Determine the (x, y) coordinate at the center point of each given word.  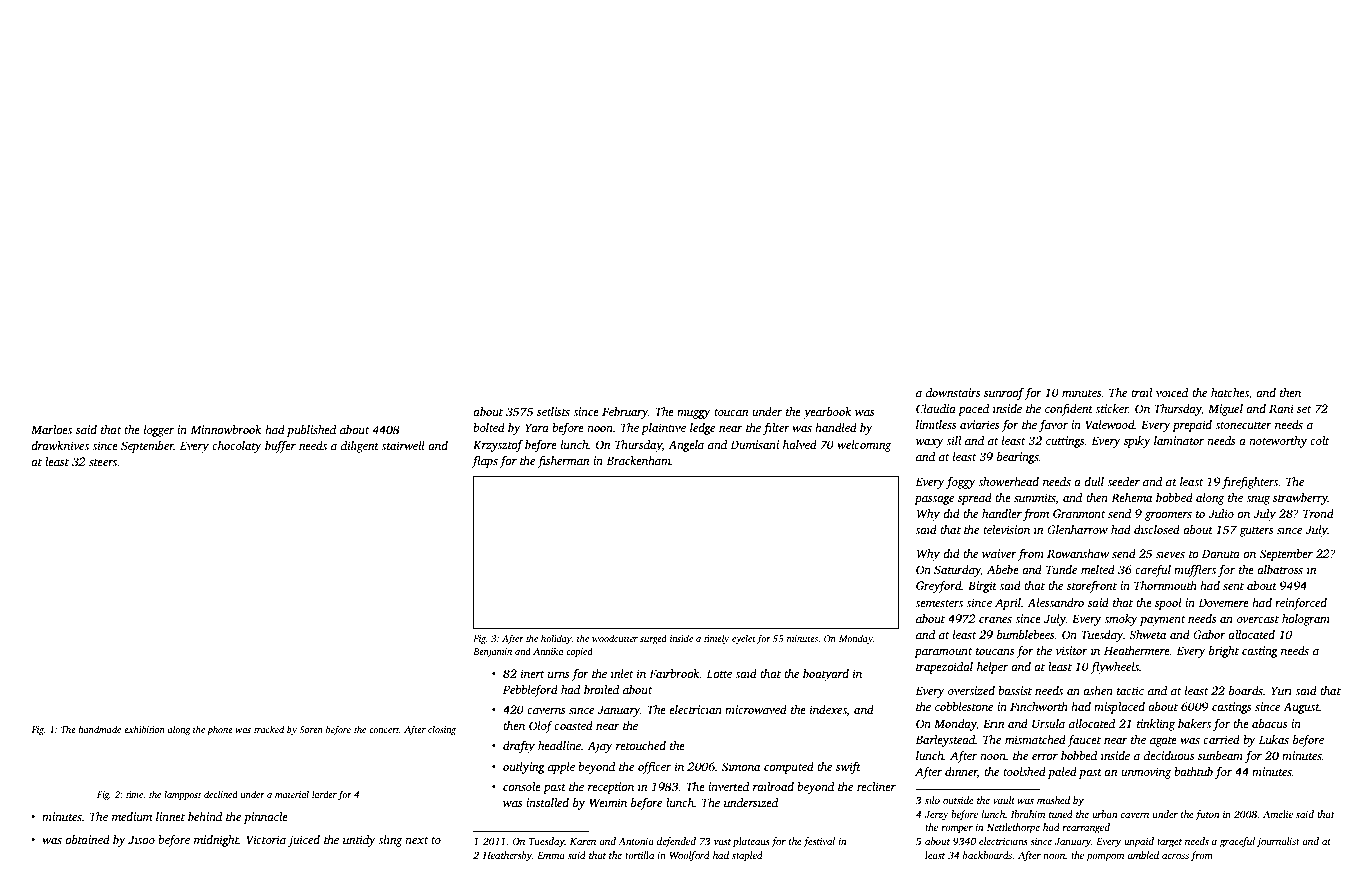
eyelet (744, 639)
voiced (1172, 392)
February (625, 413)
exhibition (144, 729)
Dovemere (1223, 602)
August (1301, 708)
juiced (304, 841)
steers (103, 462)
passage (934, 500)
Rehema (1131, 497)
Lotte (719, 673)
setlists (553, 411)
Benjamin (492, 652)
